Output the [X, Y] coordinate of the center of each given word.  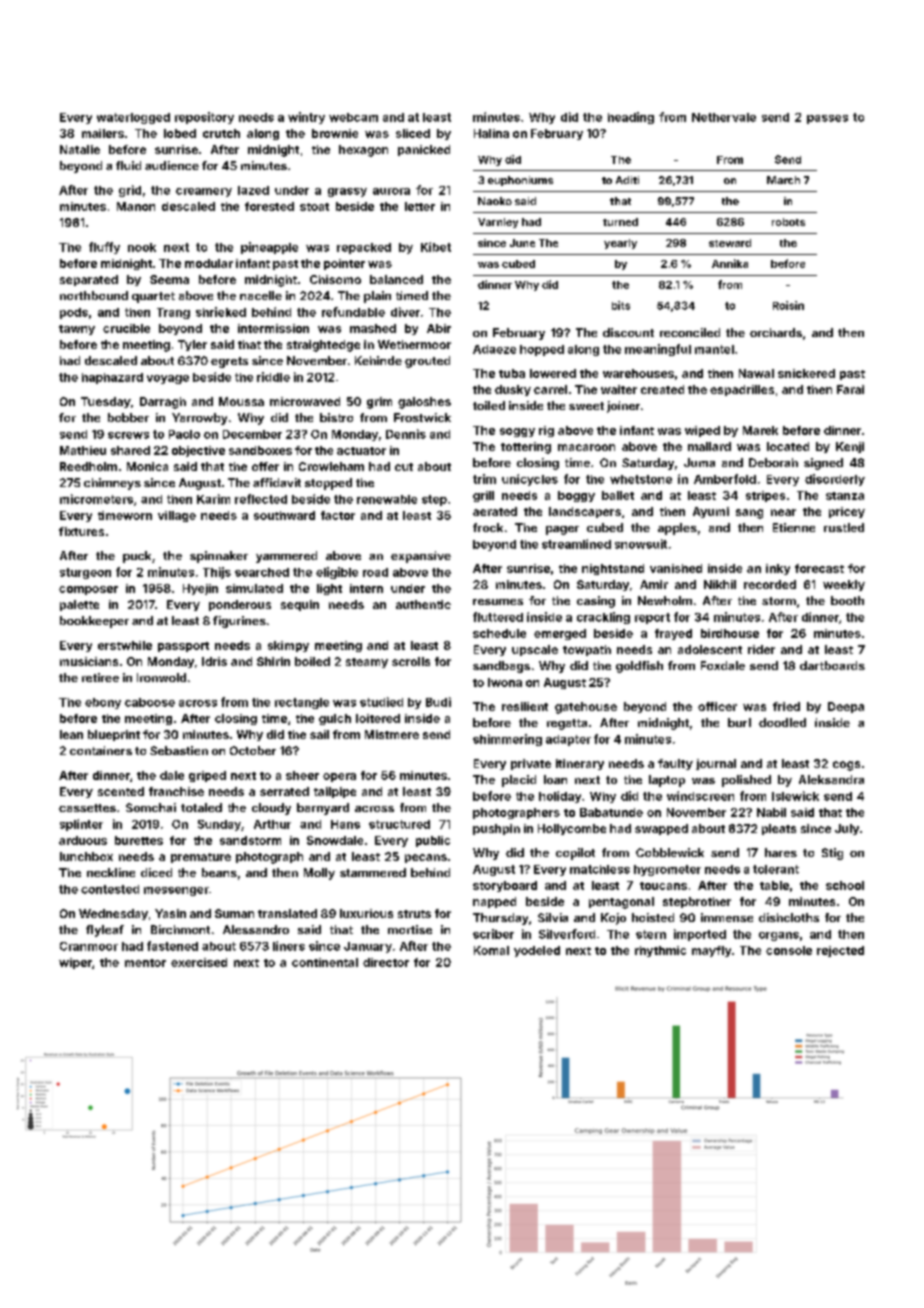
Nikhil [720, 584]
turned [620, 222]
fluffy [104, 248]
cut [404, 467]
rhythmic [660, 951]
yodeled [537, 951]
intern [366, 588]
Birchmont [180, 929]
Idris [214, 661]
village [177, 516]
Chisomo [335, 279]
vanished [676, 568]
